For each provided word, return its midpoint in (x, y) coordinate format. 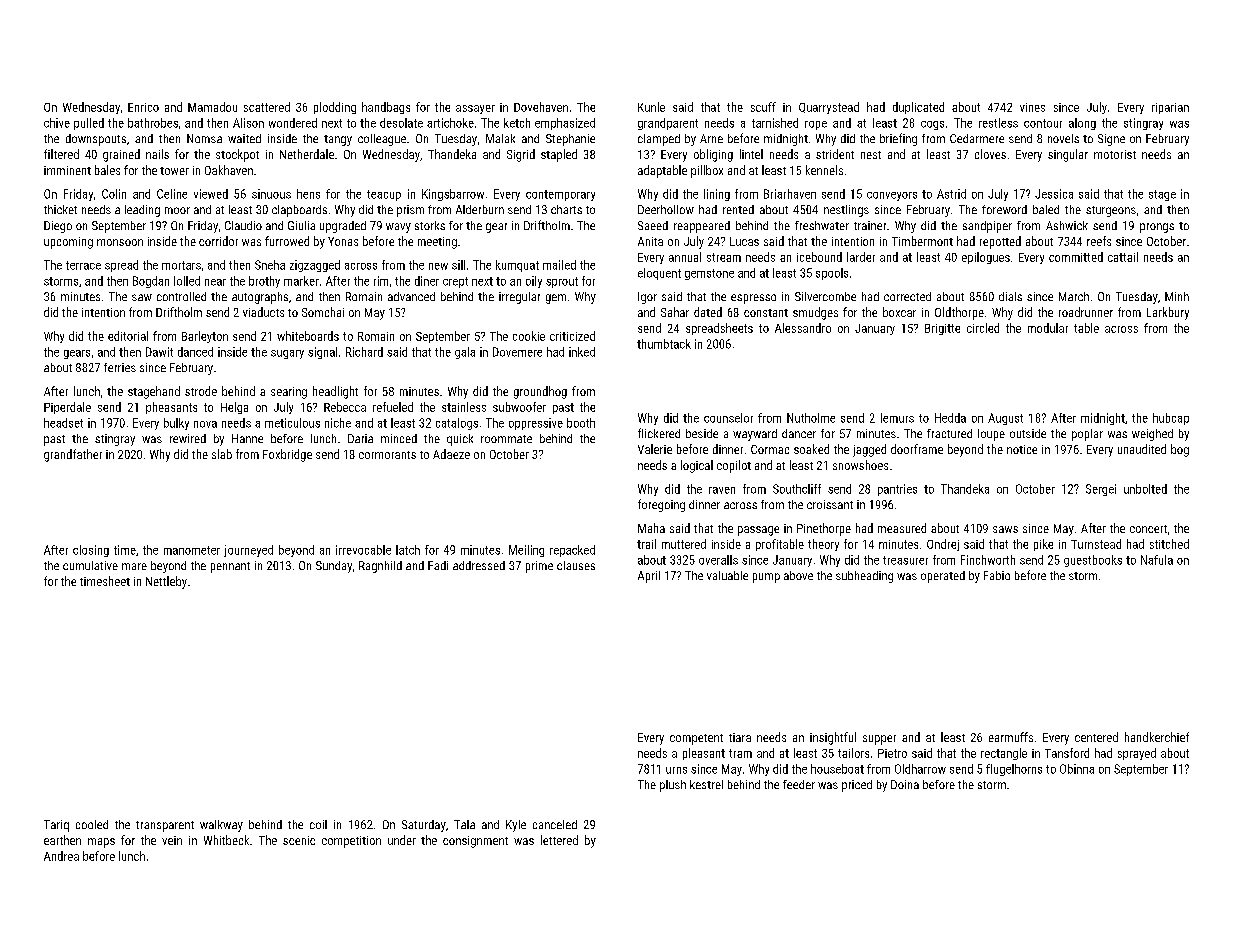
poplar (1087, 435)
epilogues (986, 258)
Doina (905, 784)
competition (351, 842)
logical (697, 466)
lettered (559, 840)
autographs (260, 298)
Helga (234, 408)
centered (1096, 737)
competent (696, 739)
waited (244, 138)
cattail (1123, 257)
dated (708, 312)
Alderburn (480, 209)
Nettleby (166, 582)
